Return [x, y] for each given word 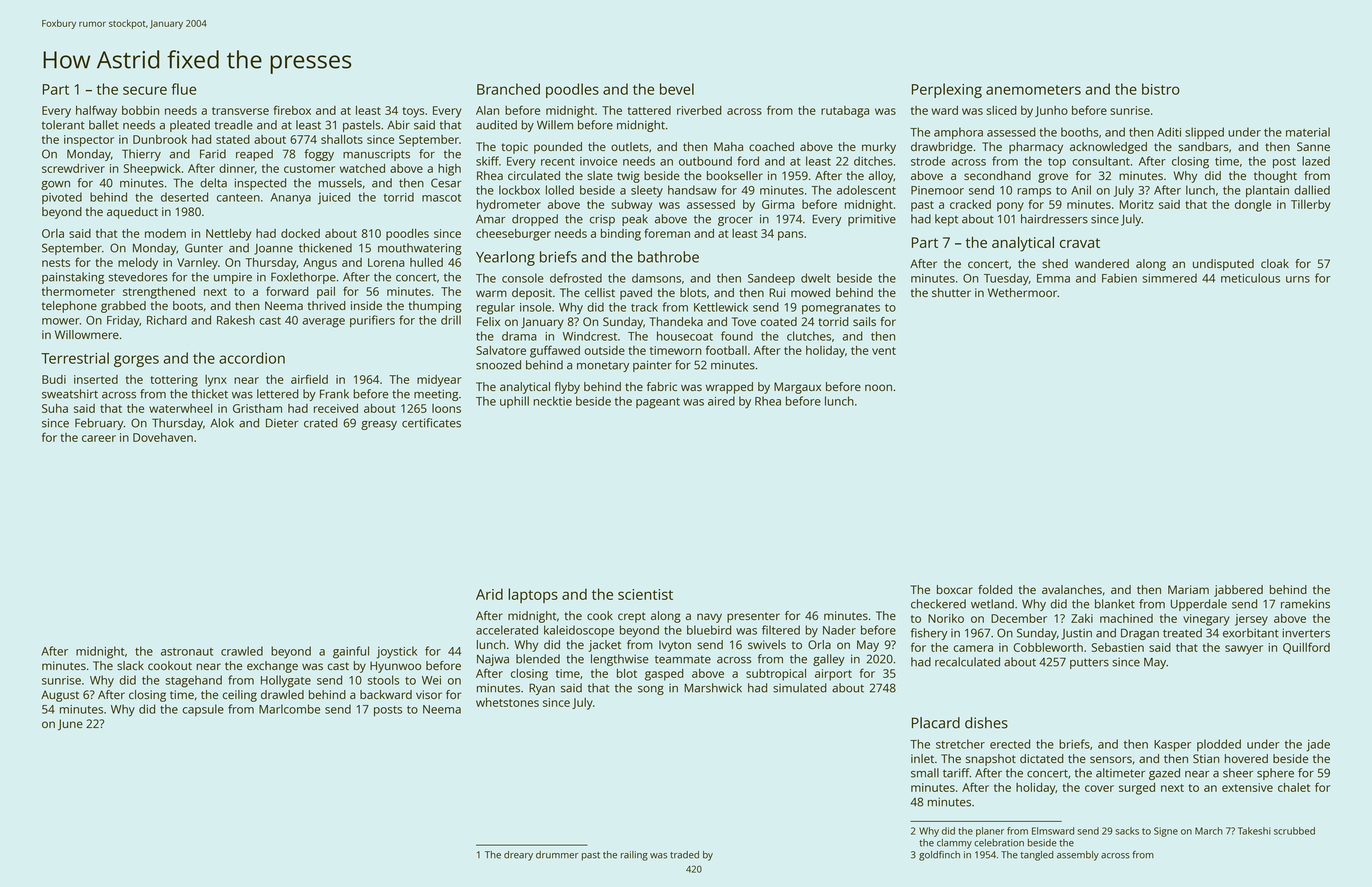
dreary [518, 856]
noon [878, 387]
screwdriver [73, 168]
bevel [677, 89]
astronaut [187, 652]
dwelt [816, 278]
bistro [1161, 89]
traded [684, 855]
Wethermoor [1022, 292]
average [323, 323]
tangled [1037, 856]
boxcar [955, 589]
